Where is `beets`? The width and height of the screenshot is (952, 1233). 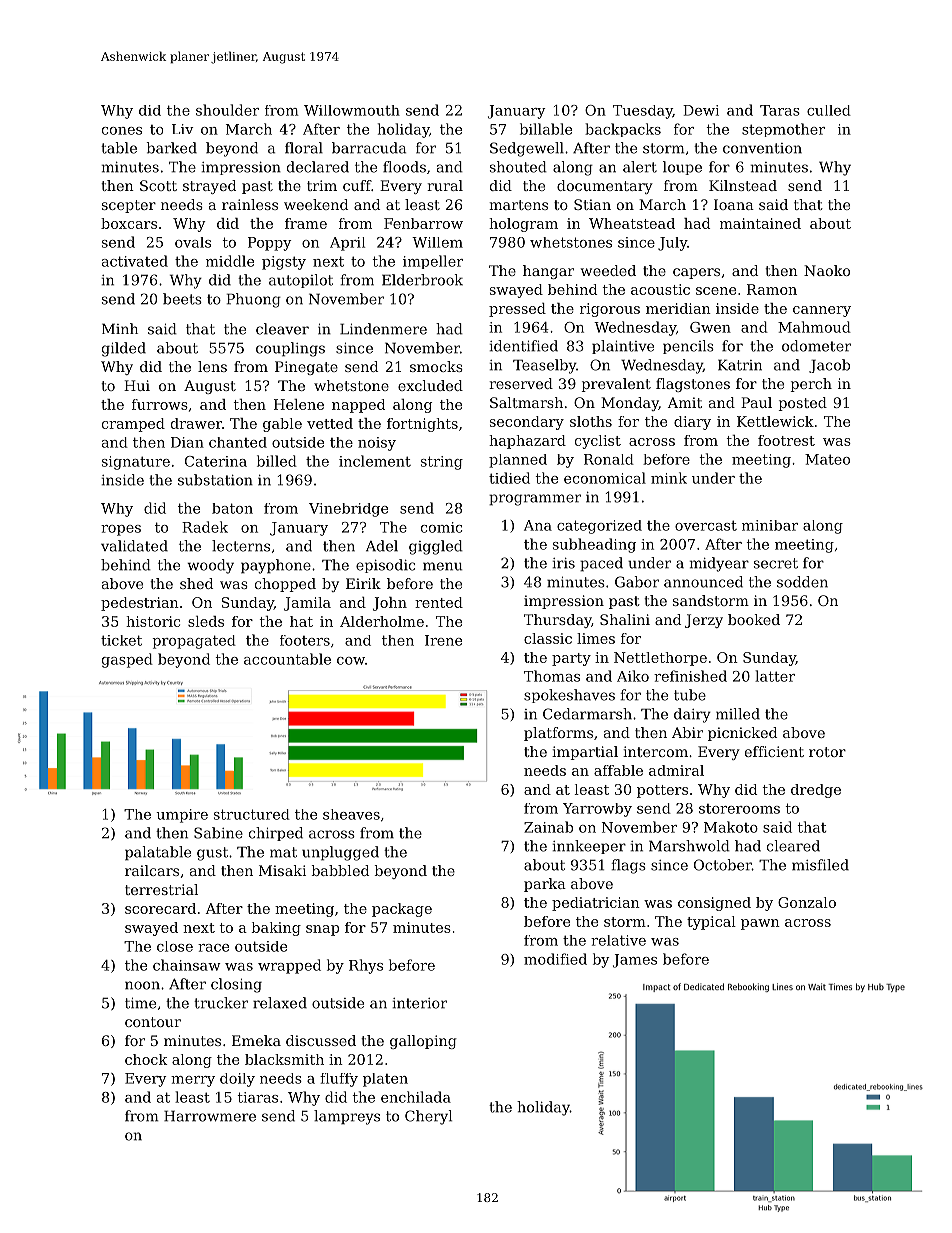
beets is located at coordinates (182, 299).
